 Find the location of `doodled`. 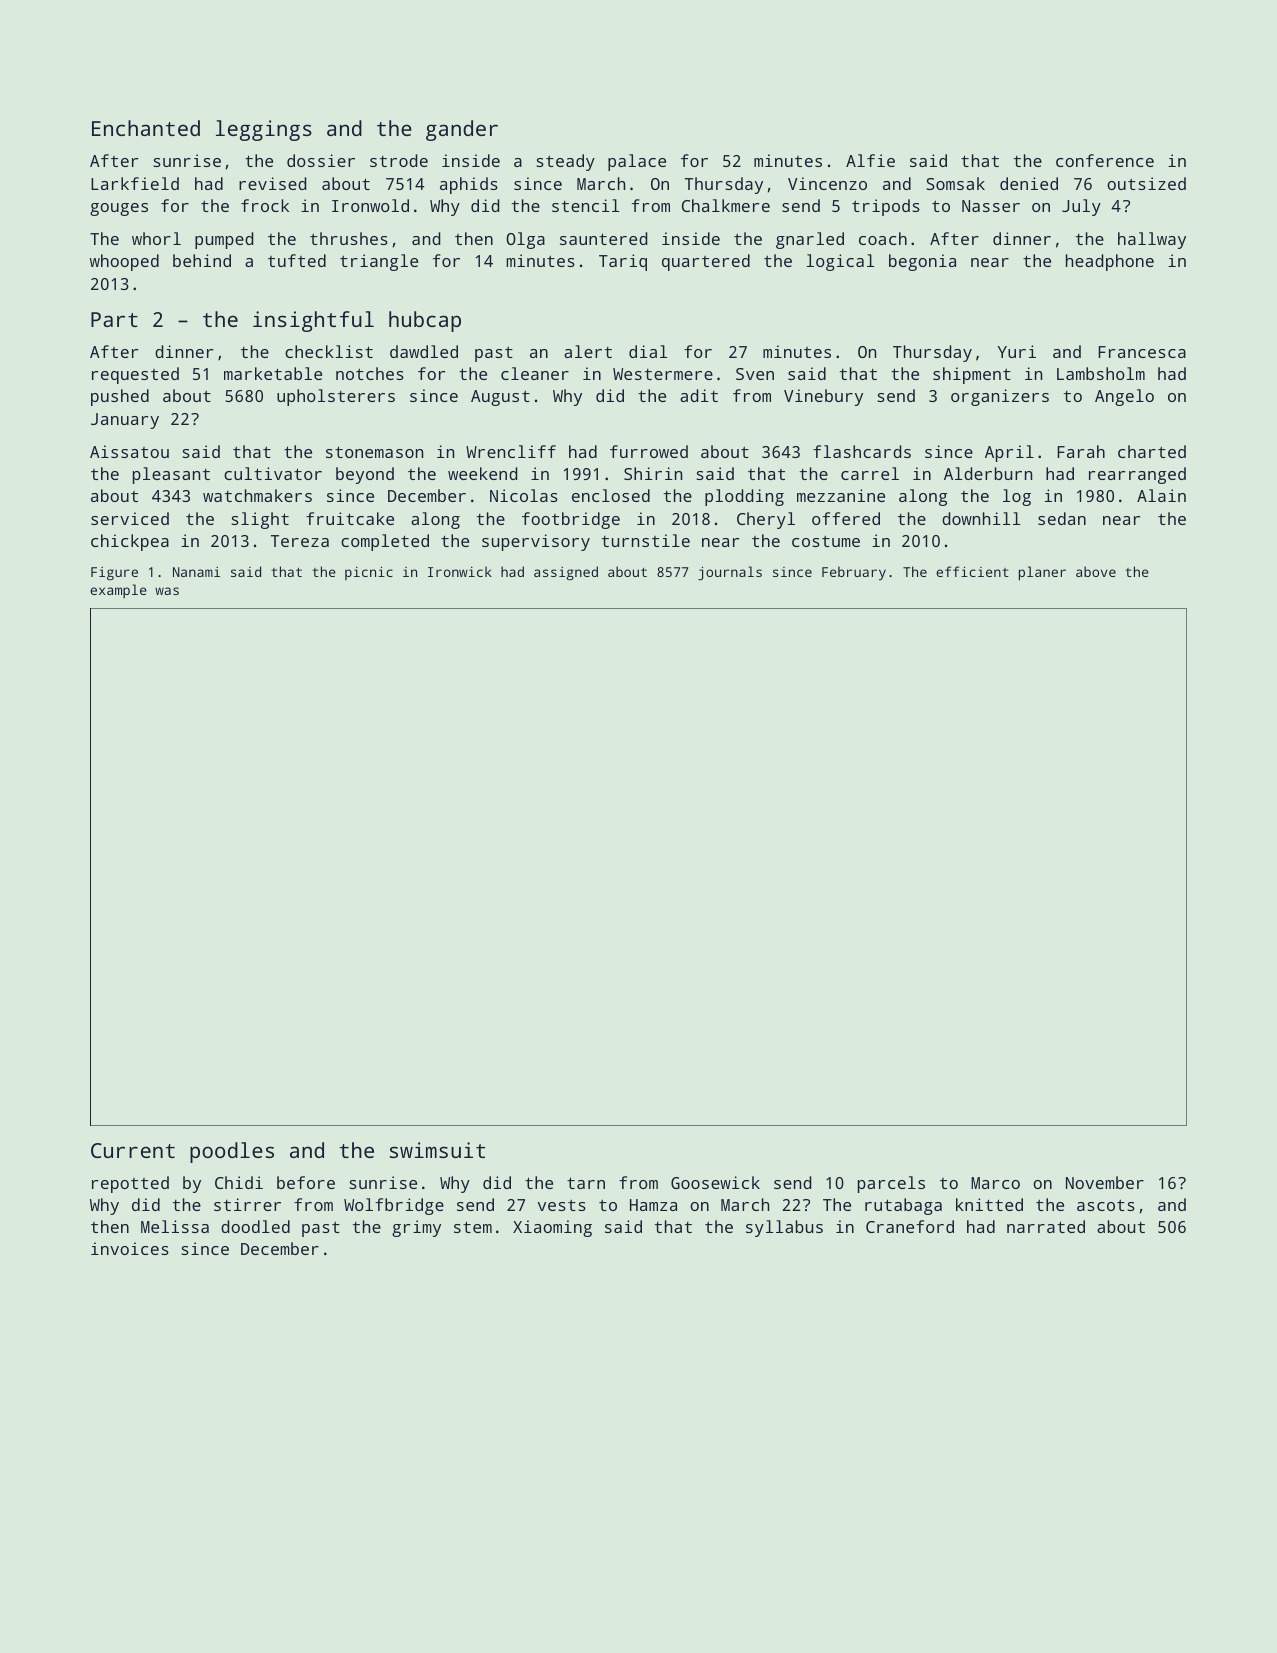

doodled is located at coordinates (255, 1226).
